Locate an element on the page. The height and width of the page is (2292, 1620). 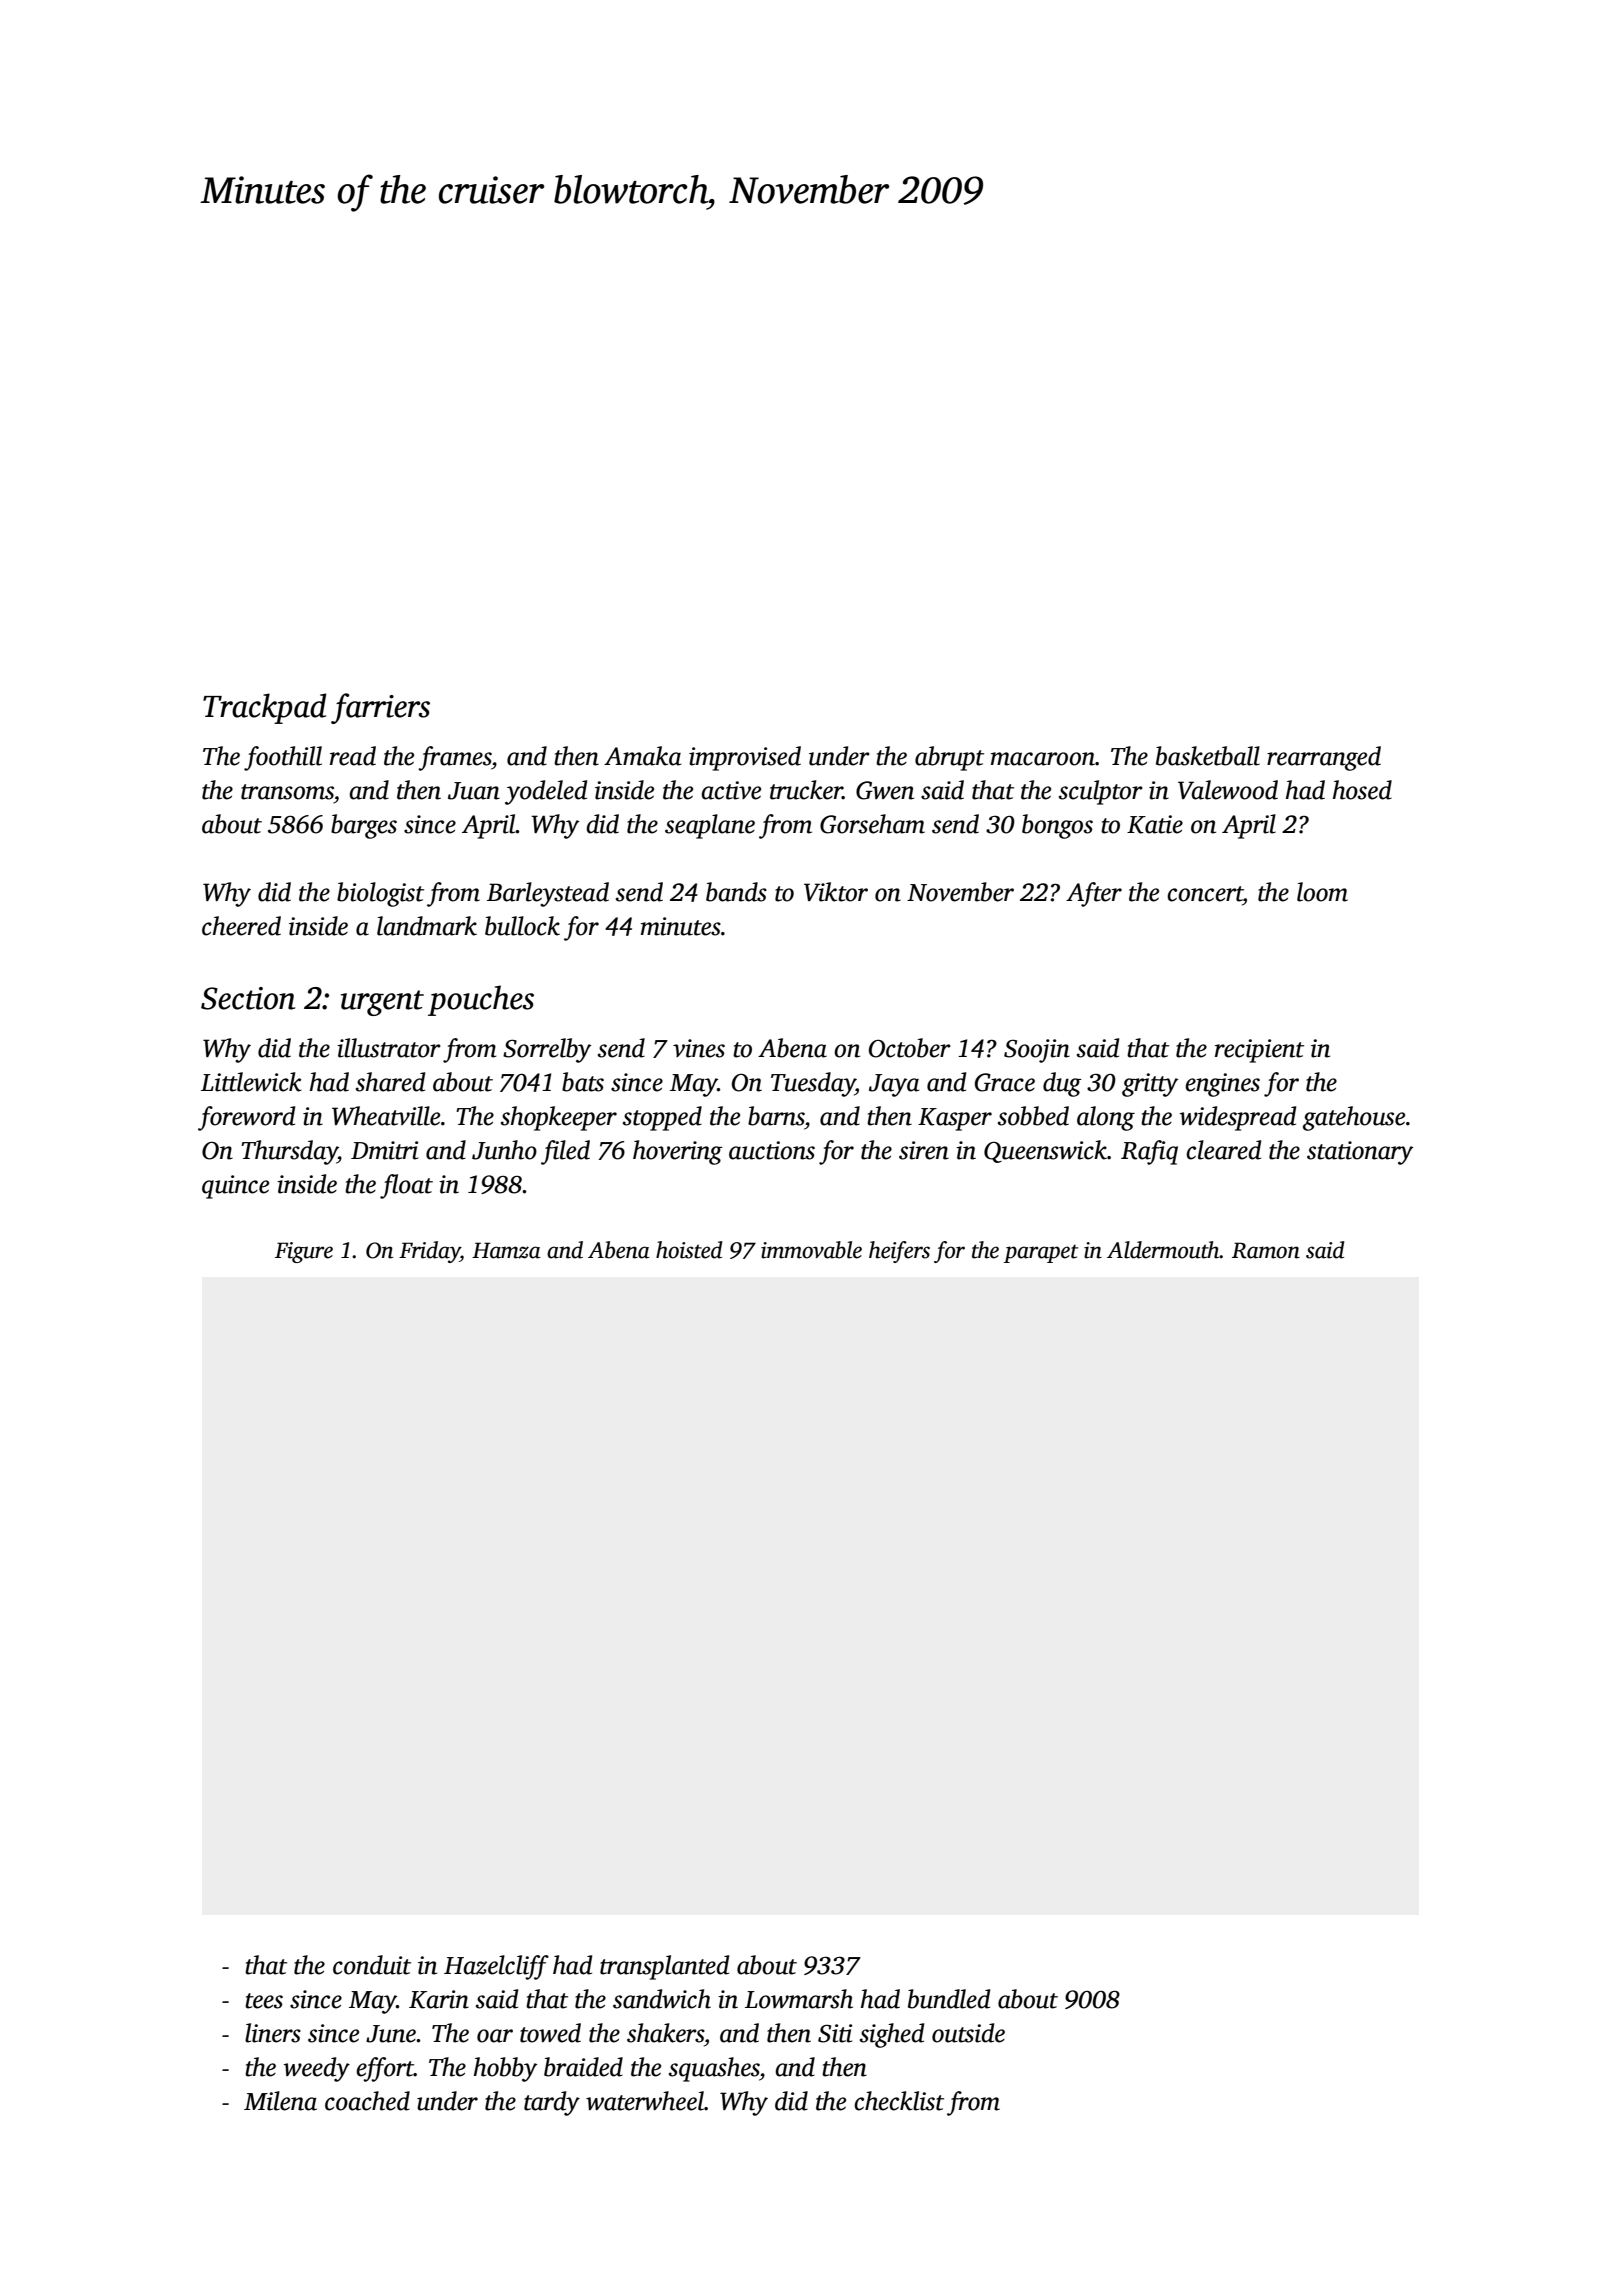
vines is located at coordinates (699, 1048).
